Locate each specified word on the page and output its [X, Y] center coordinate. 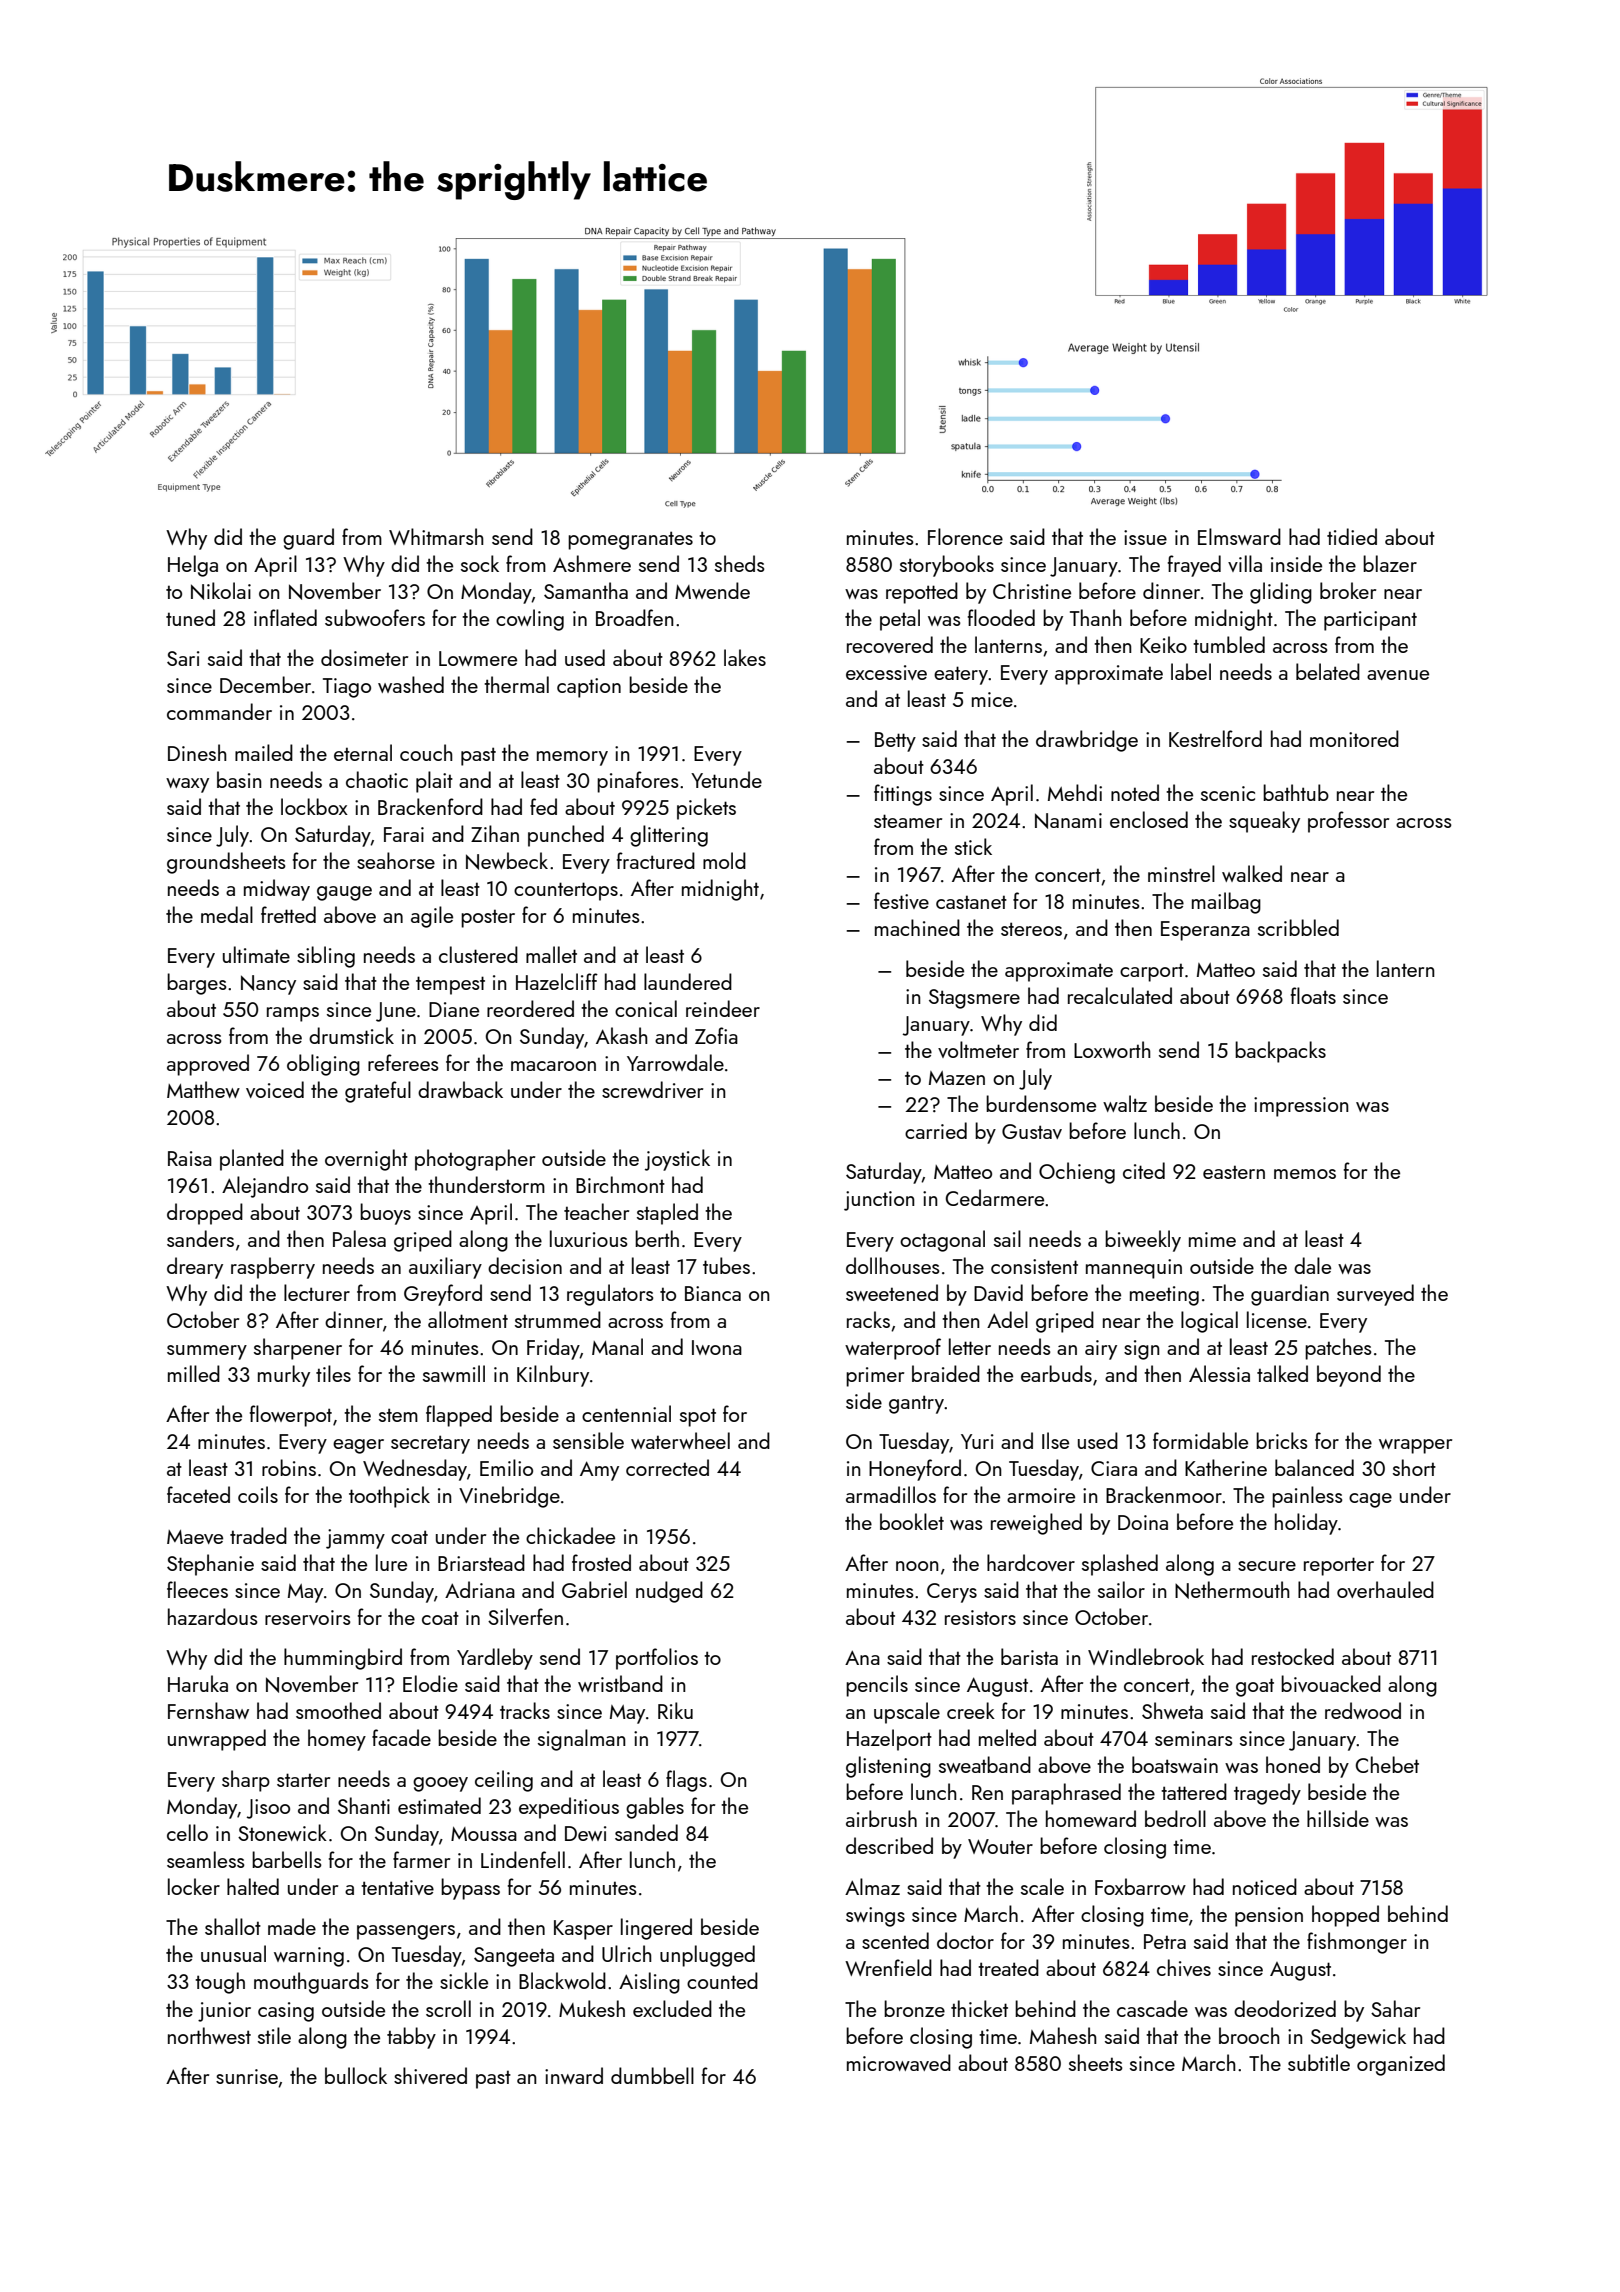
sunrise [247, 2076]
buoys [385, 1214]
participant [1370, 621]
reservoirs [308, 1617]
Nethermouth [1232, 1590]
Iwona [717, 1347]
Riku [675, 1710]
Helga [193, 566]
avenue [1398, 675]
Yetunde [726, 779]
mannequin [1134, 1269]
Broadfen [635, 617]
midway [277, 890]
